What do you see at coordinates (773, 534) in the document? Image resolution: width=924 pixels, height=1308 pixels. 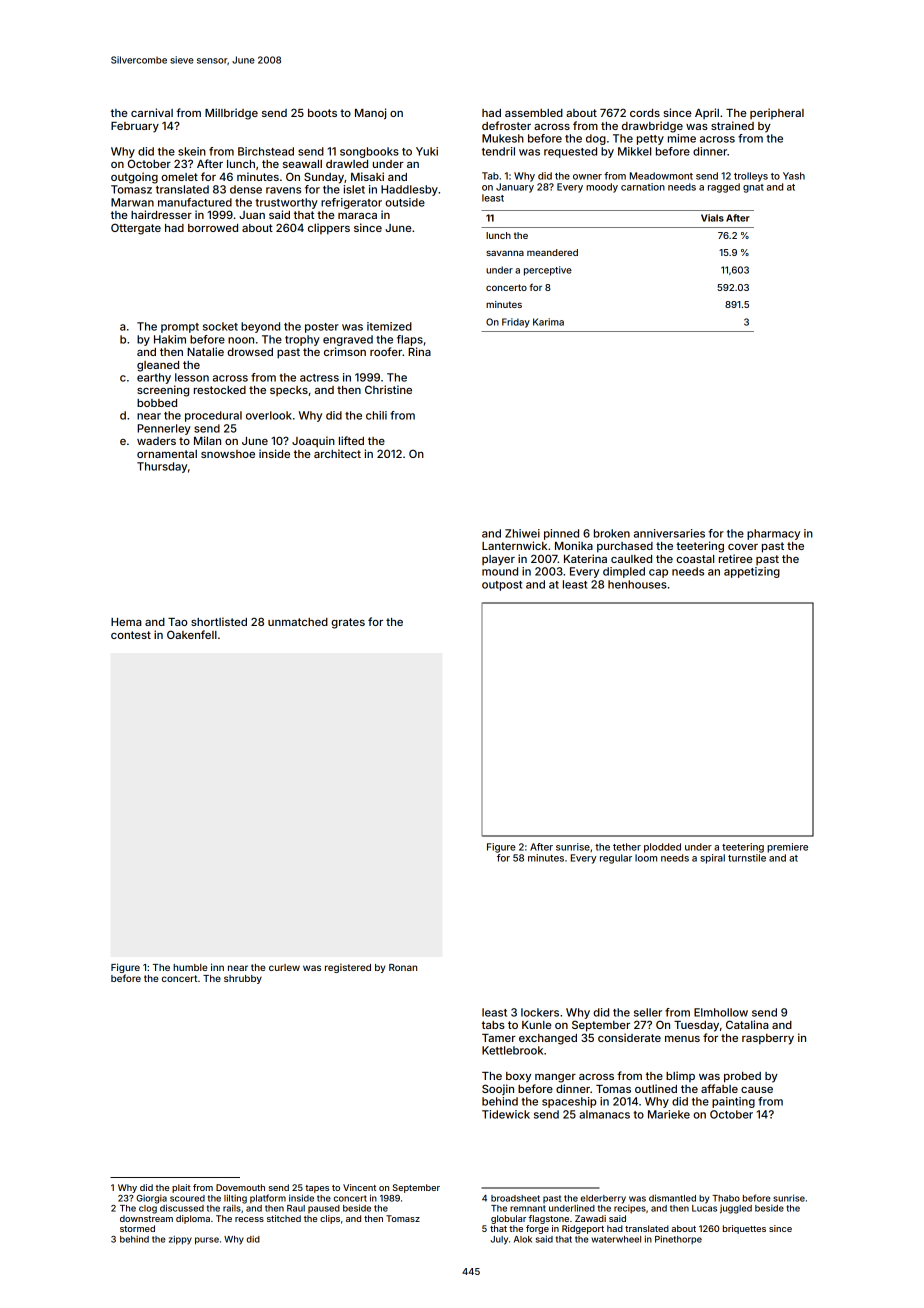 I see `pharmacy` at bounding box center [773, 534].
